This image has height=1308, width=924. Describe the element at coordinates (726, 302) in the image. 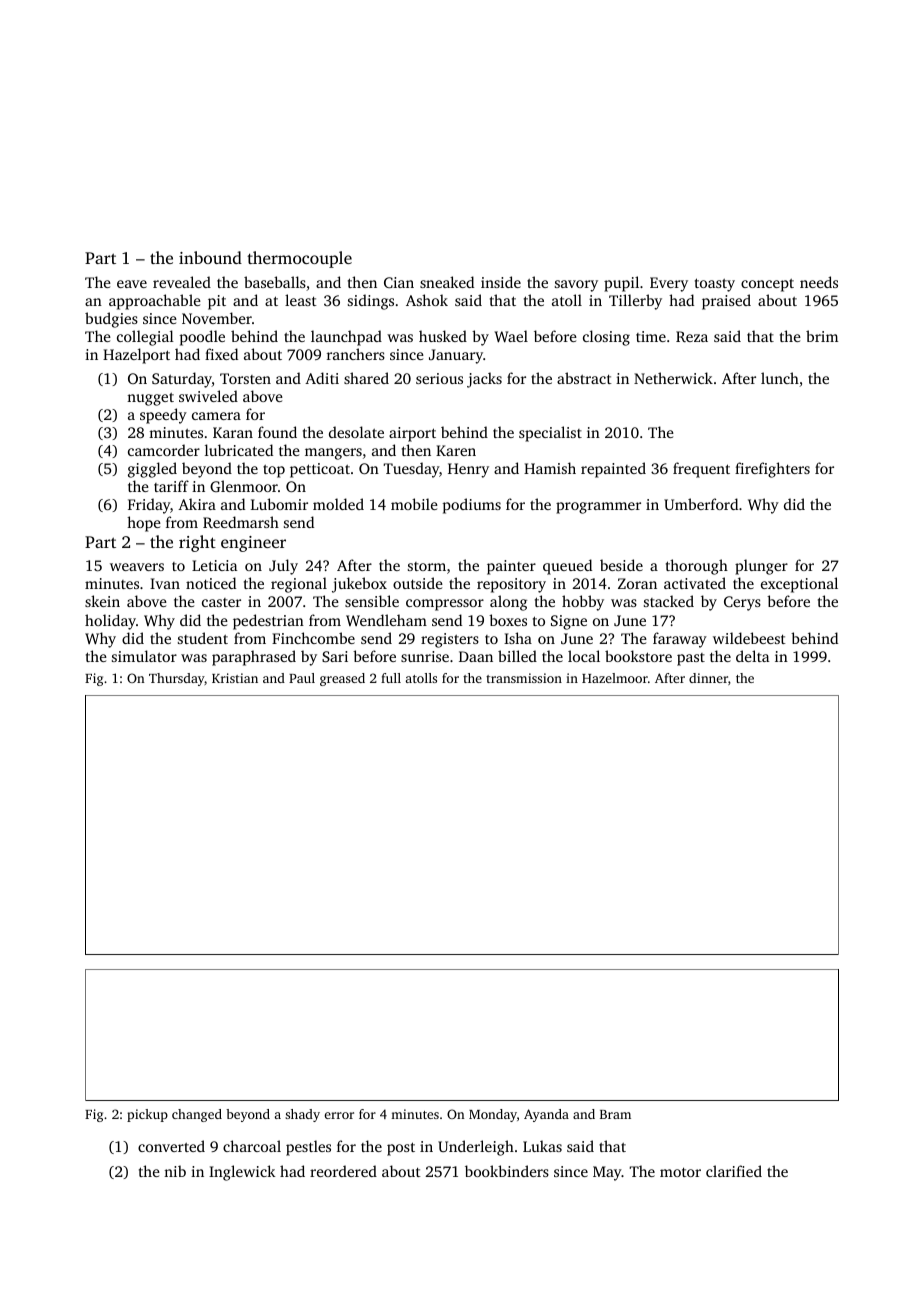

I see `praised` at that location.
